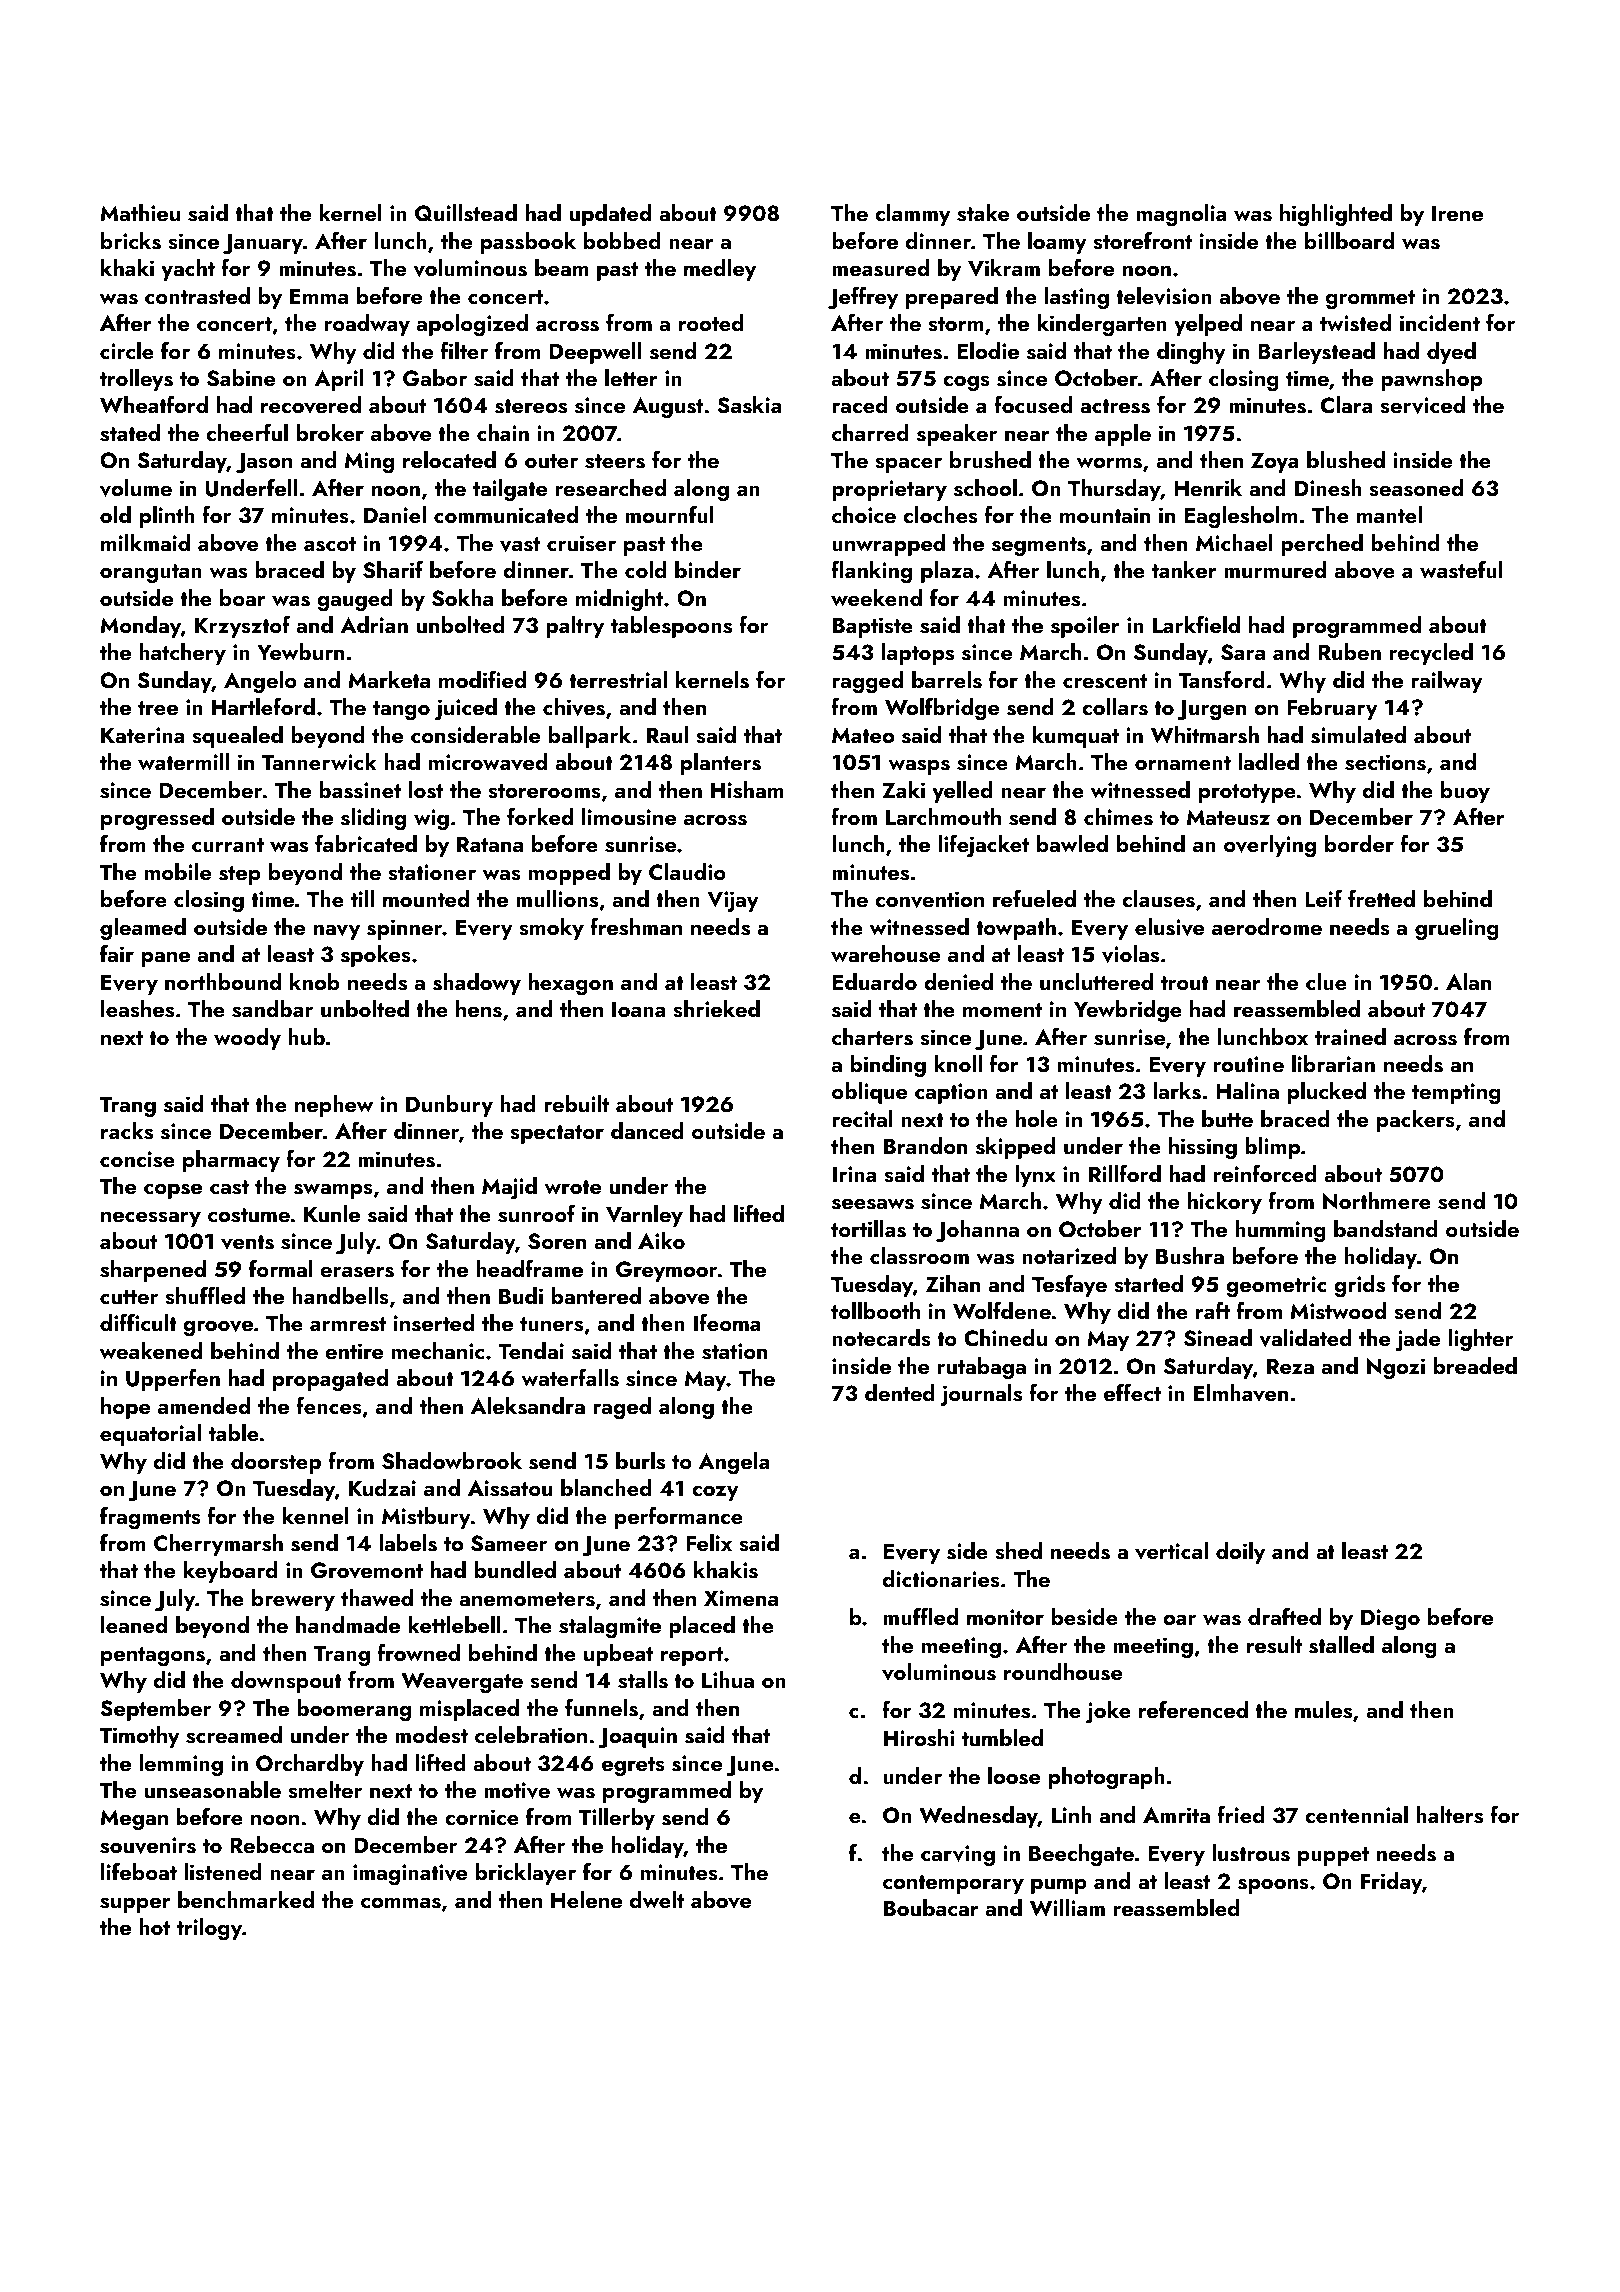 Image resolution: width=1620 pixels, height=2292 pixels. I want to click on charred, so click(870, 432).
